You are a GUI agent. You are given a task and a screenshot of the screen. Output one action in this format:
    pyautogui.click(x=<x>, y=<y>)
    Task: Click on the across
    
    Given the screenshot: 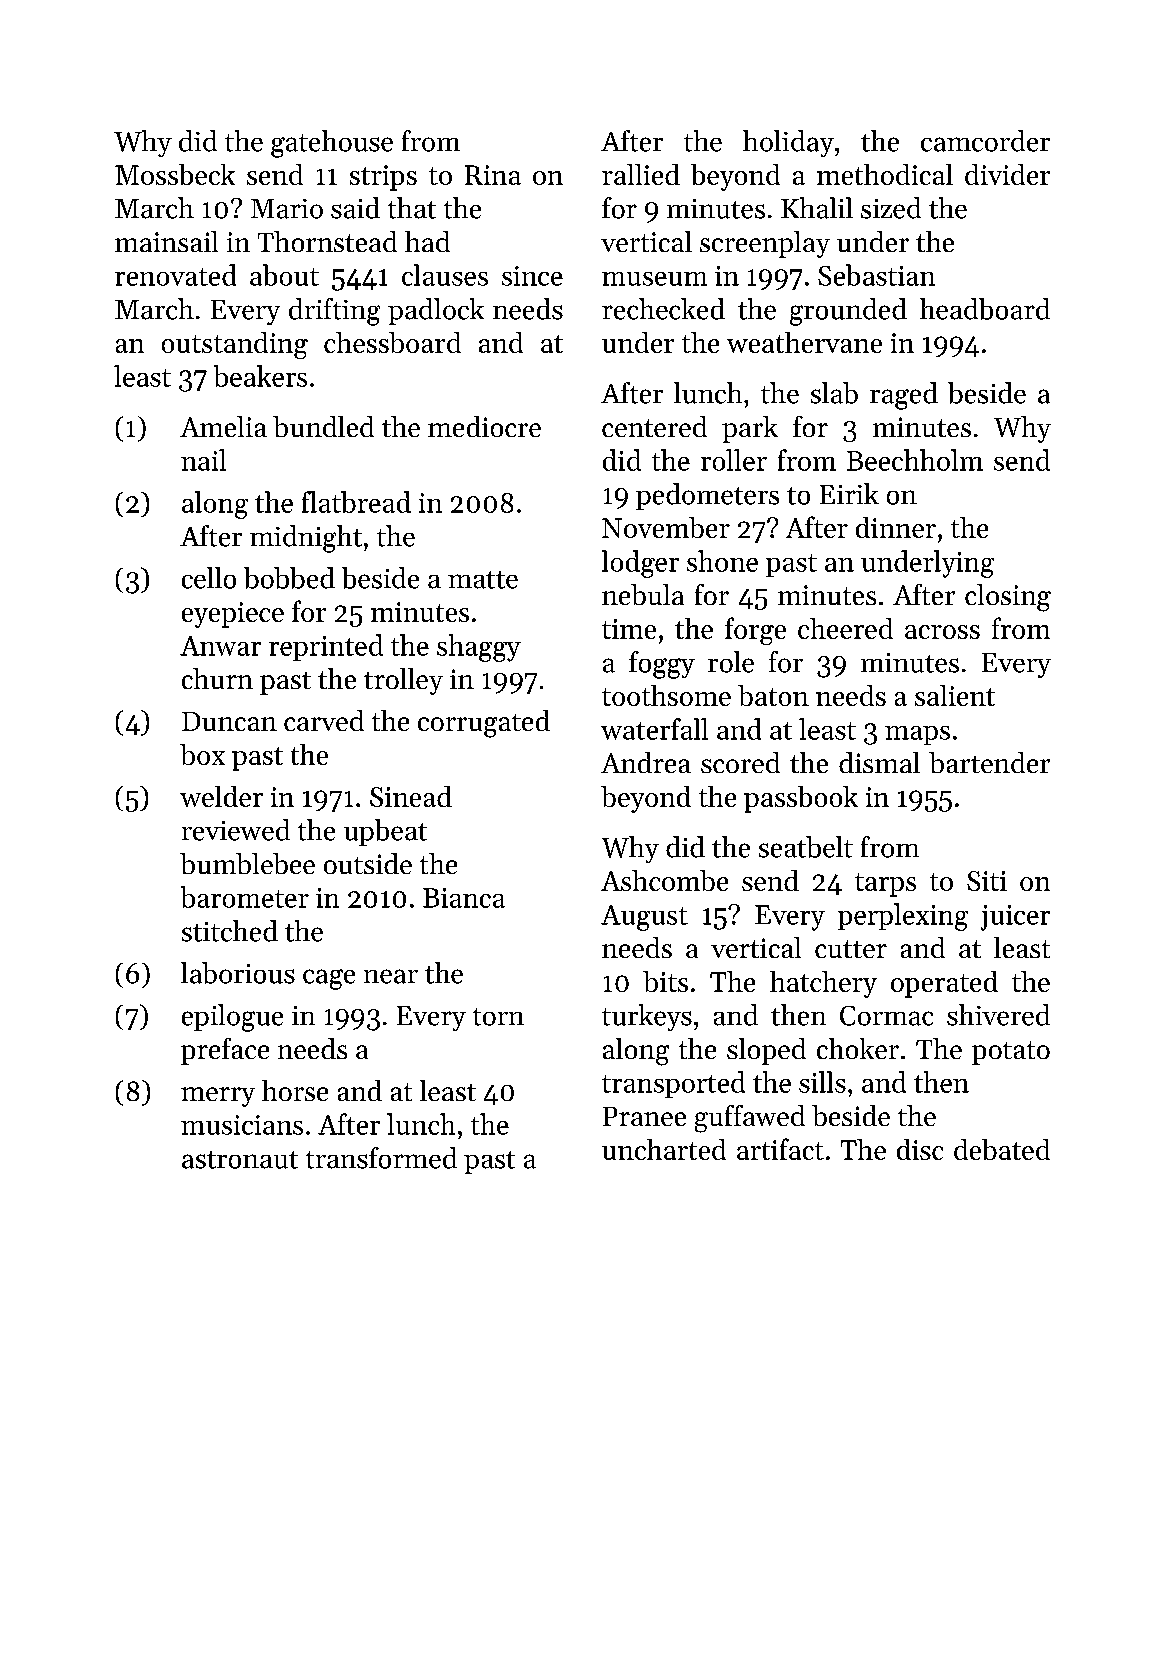 What is the action you would take?
    pyautogui.click(x=942, y=632)
